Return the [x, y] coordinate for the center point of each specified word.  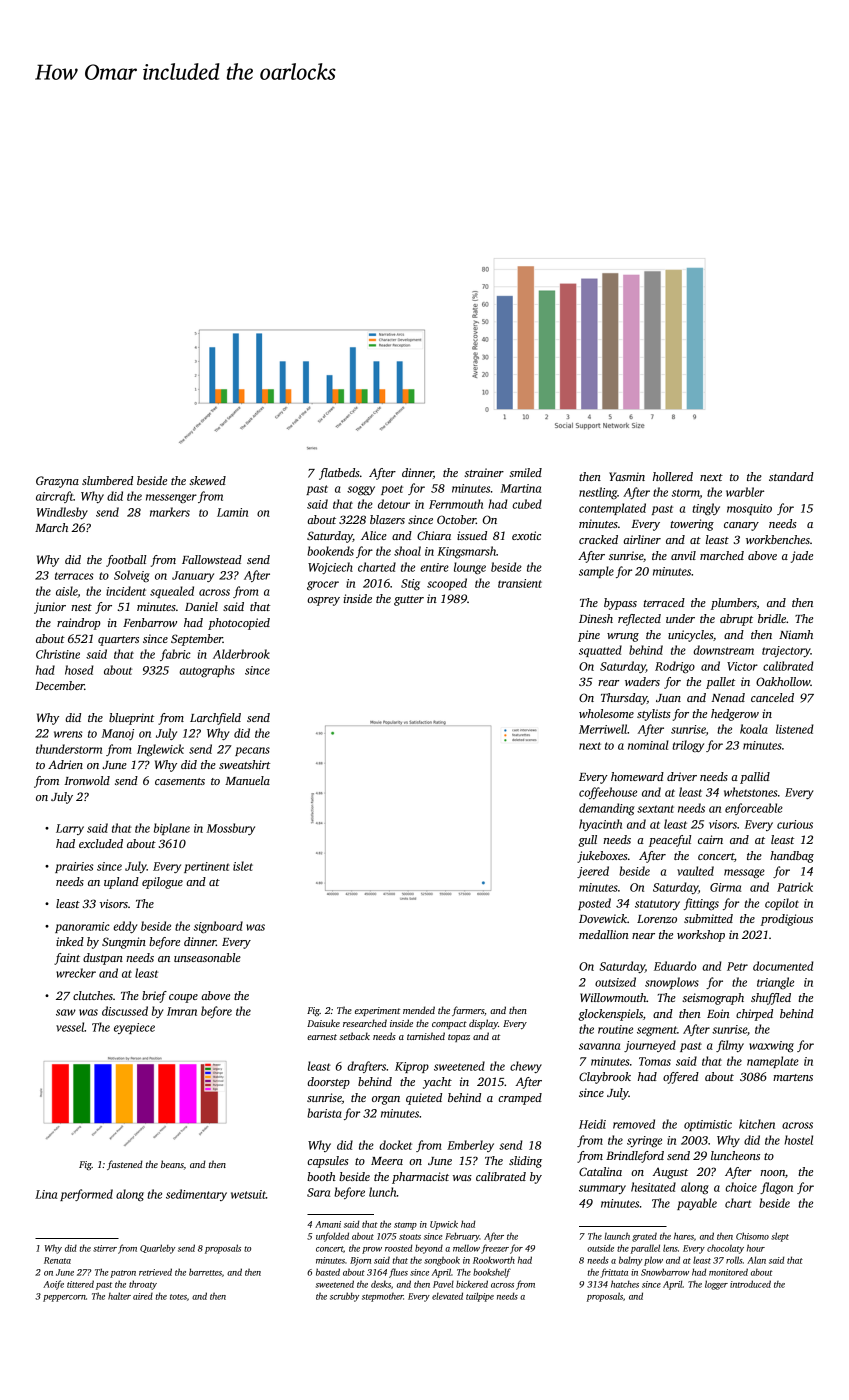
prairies [74, 867]
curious [795, 824]
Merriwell [603, 729]
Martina [520, 488]
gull [587, 841]
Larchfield [215, 719]
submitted [708, 918]
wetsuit [248, 1194]
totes [178, 1297]
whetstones [751, 792]
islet [243, 866]
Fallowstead [212, 559]
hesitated [653, 1187]
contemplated [612, 509]
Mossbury [230, 829]
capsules [328, 1162]
